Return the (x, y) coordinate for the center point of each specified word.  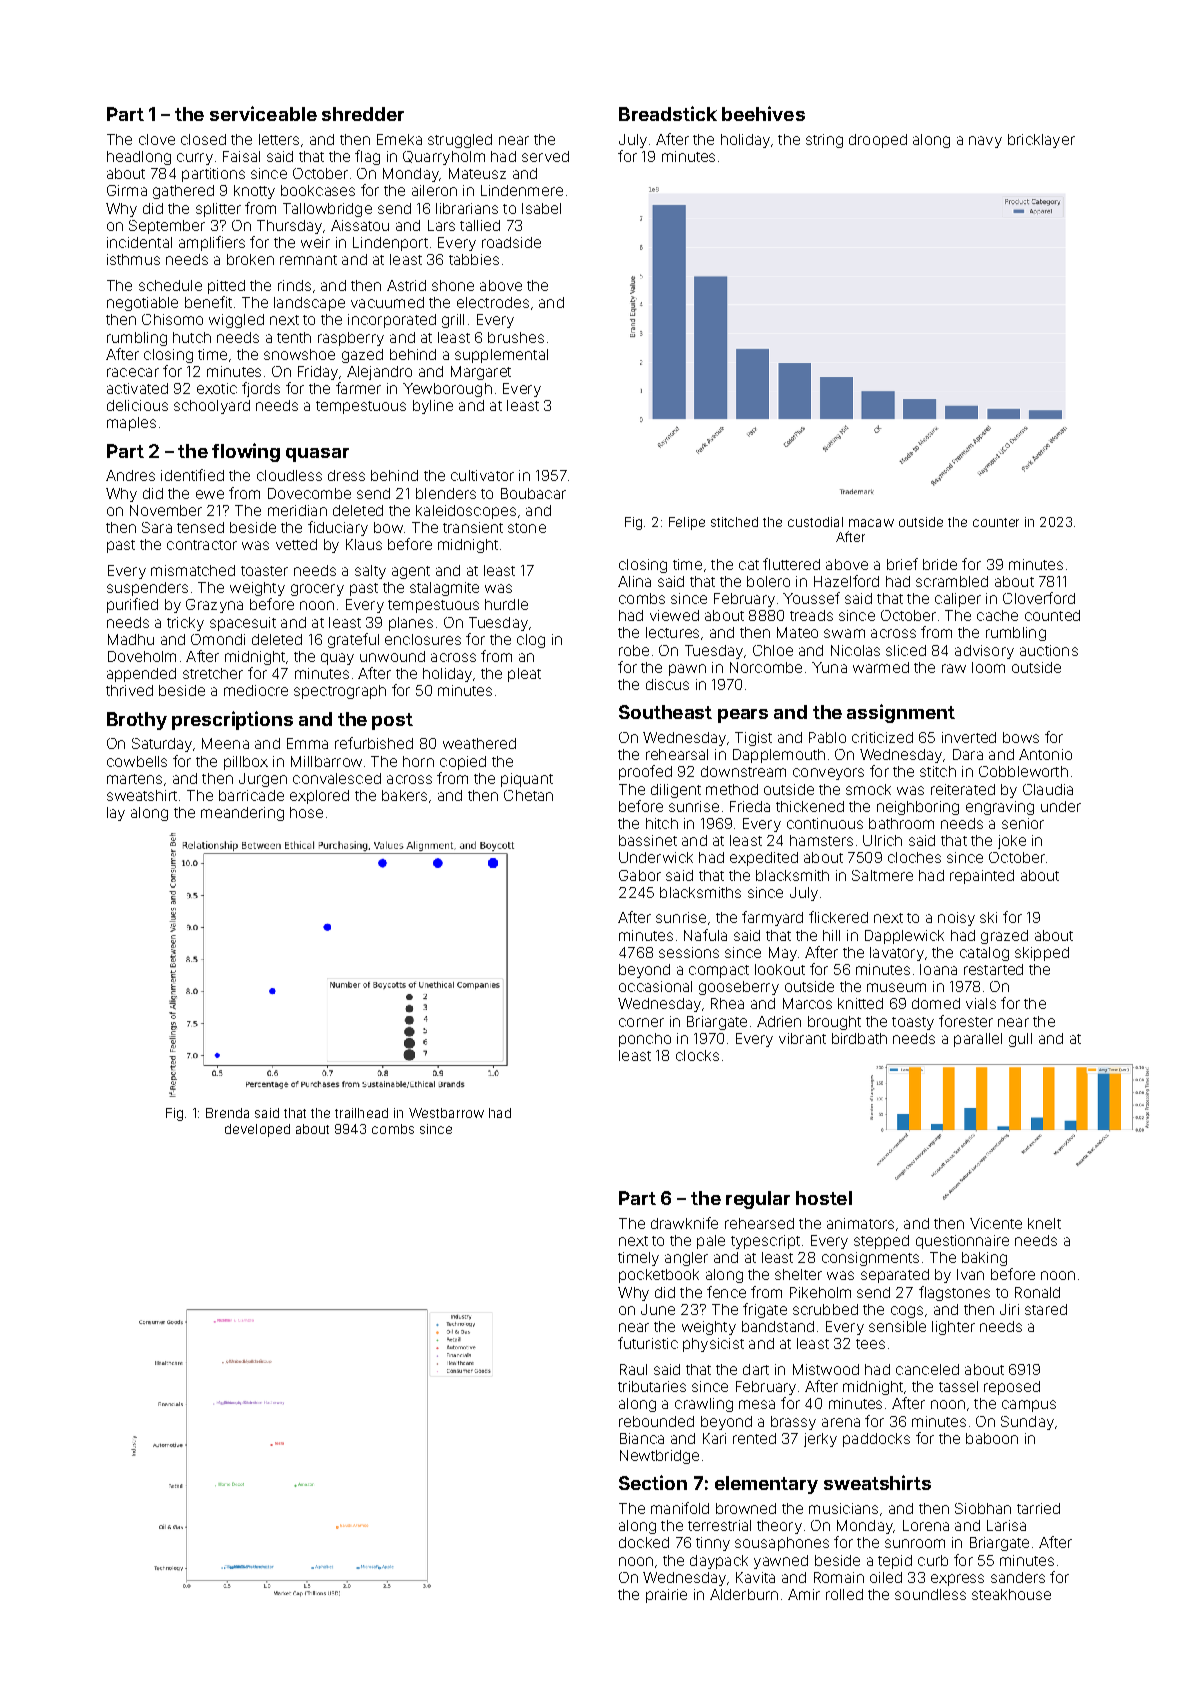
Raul (633, 1369)
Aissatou (360, 225)
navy (985, 142)
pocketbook (659, 1276)
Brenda (227, 1113)
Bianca (642, 1438)
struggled (460, 141)
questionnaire (962, 1242)
